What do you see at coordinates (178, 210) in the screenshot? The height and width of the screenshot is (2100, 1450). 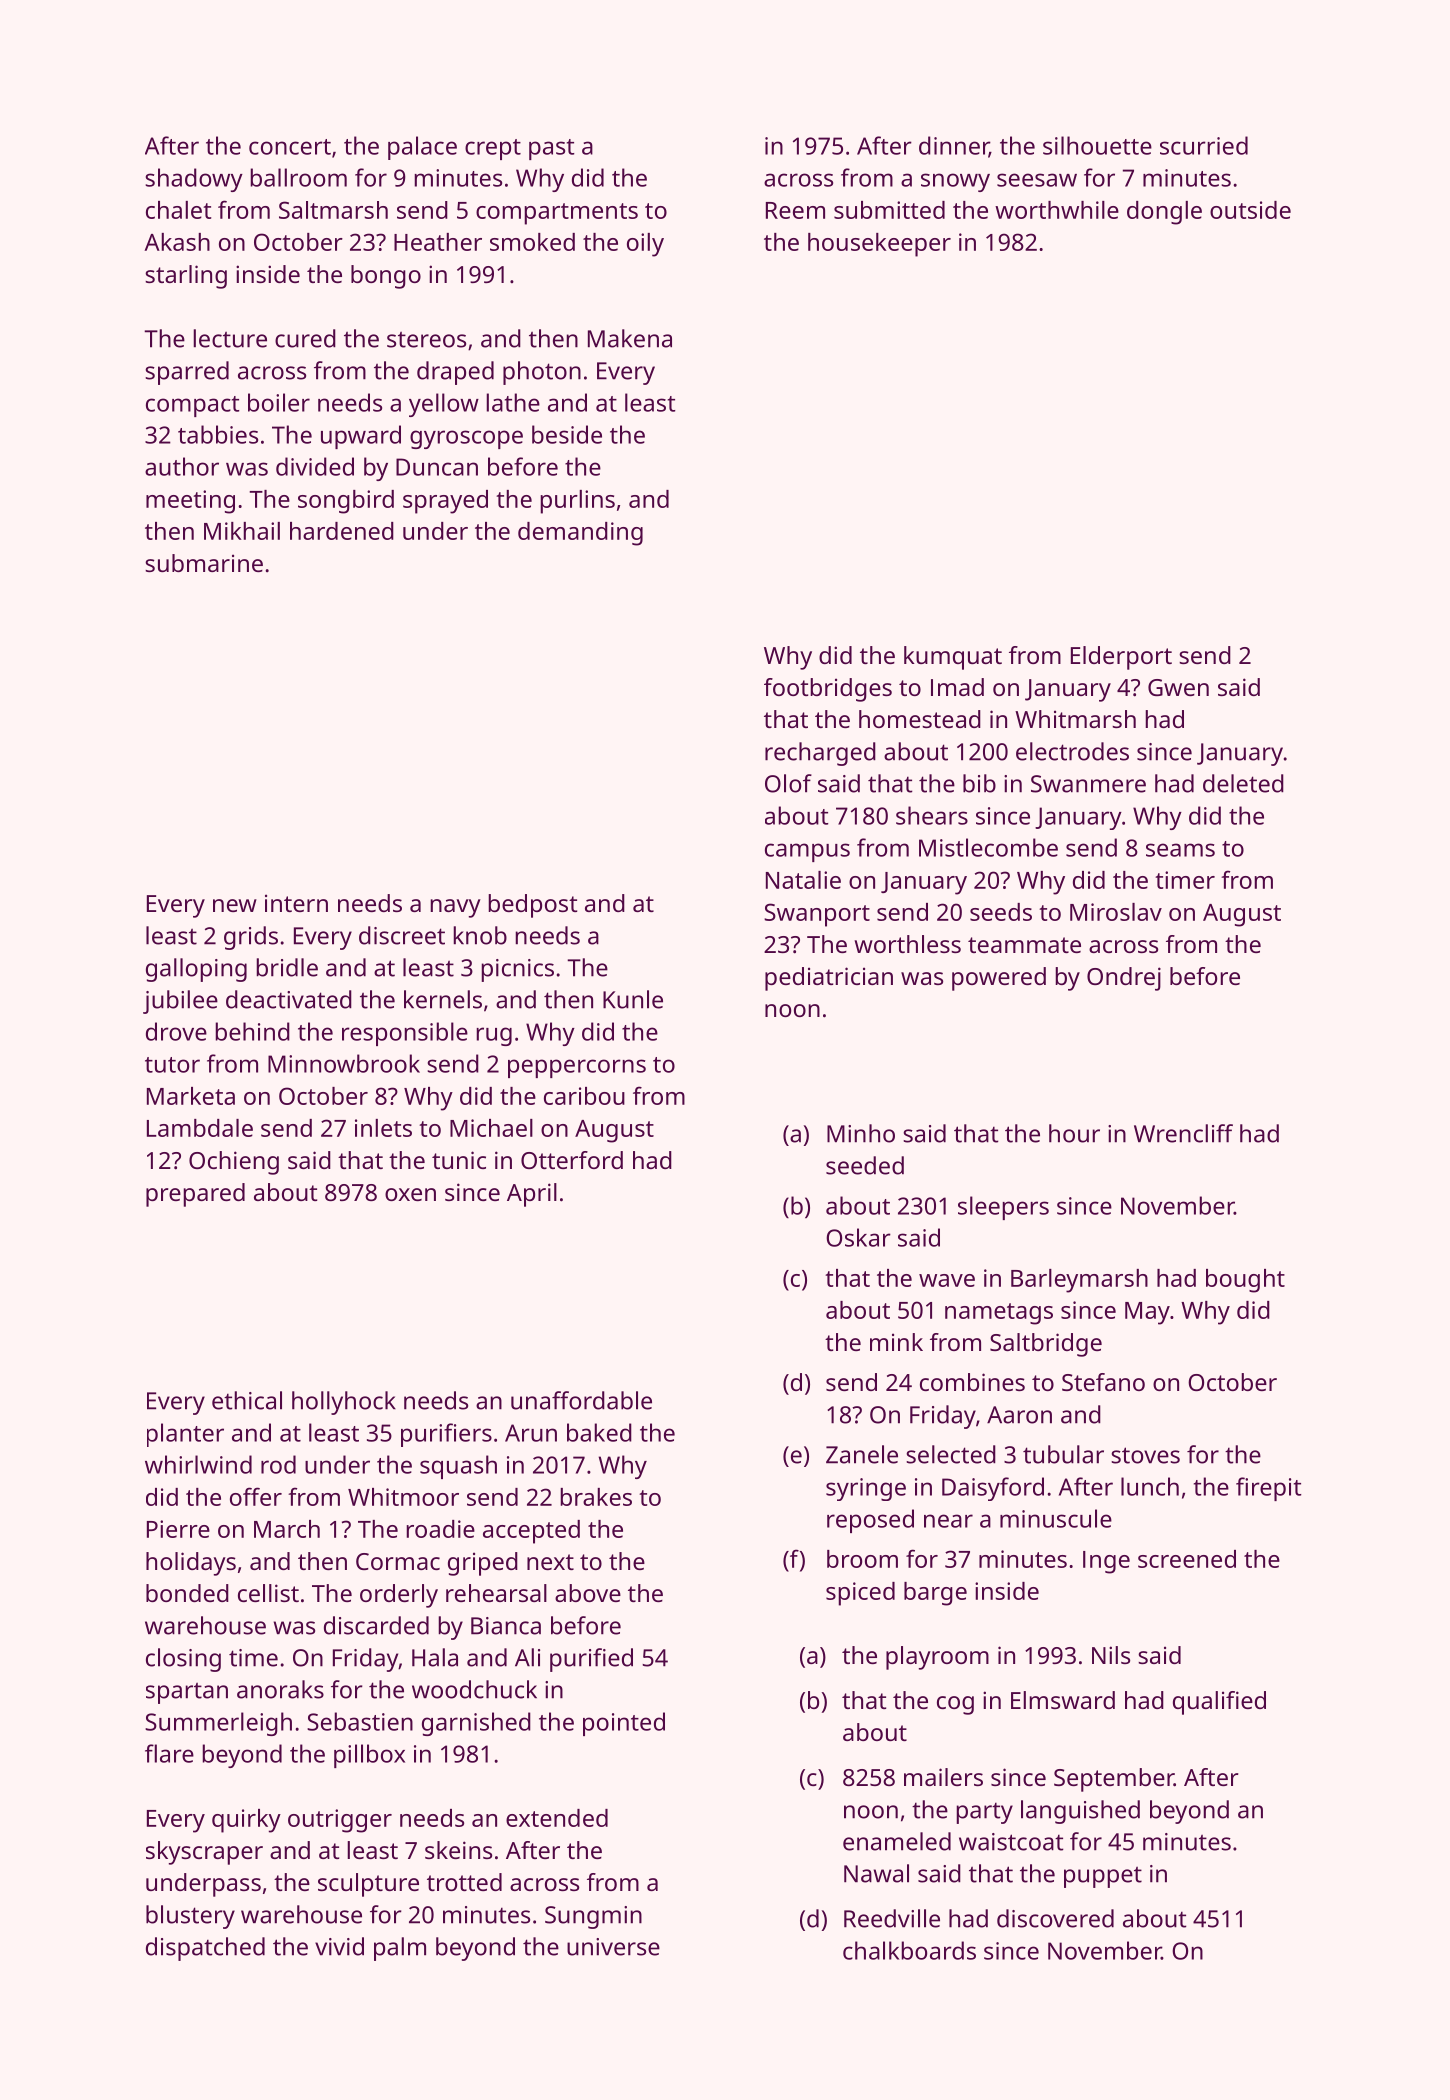 I see `chalet` at bounding box center [178, 210].
